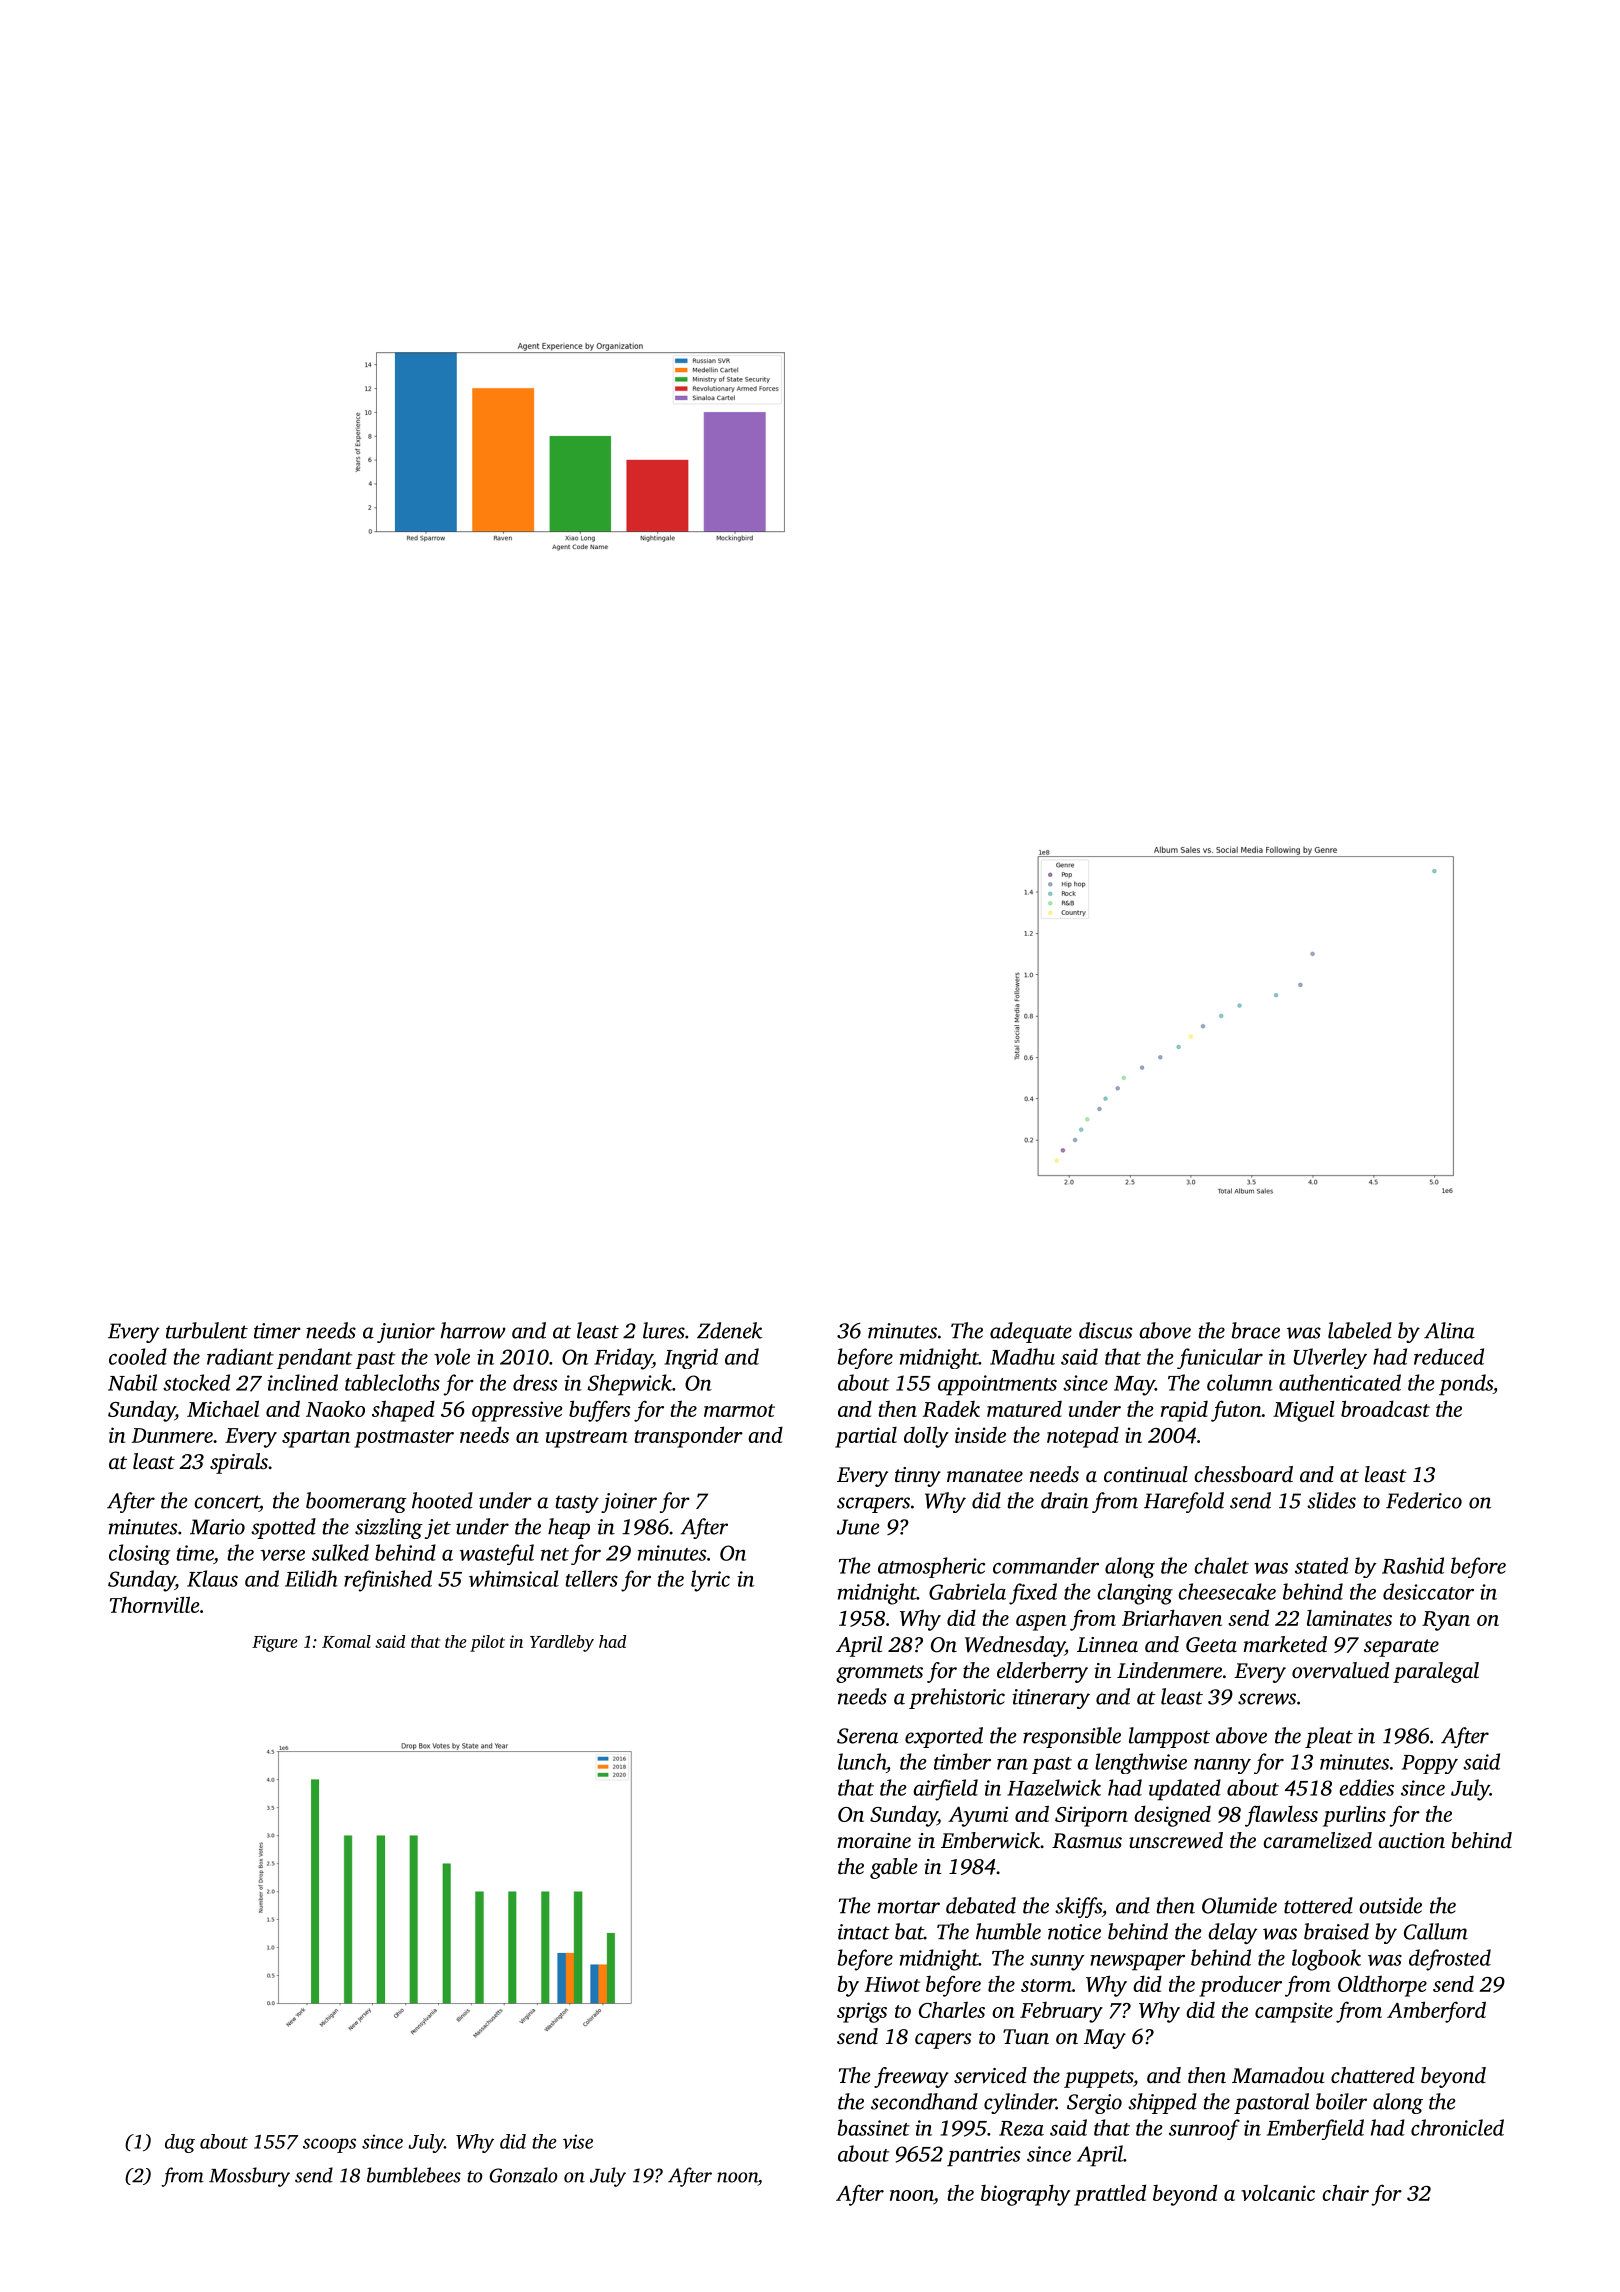  Describe the element at coordinates (864, 1932) in the image. I see `intact` at that location.
